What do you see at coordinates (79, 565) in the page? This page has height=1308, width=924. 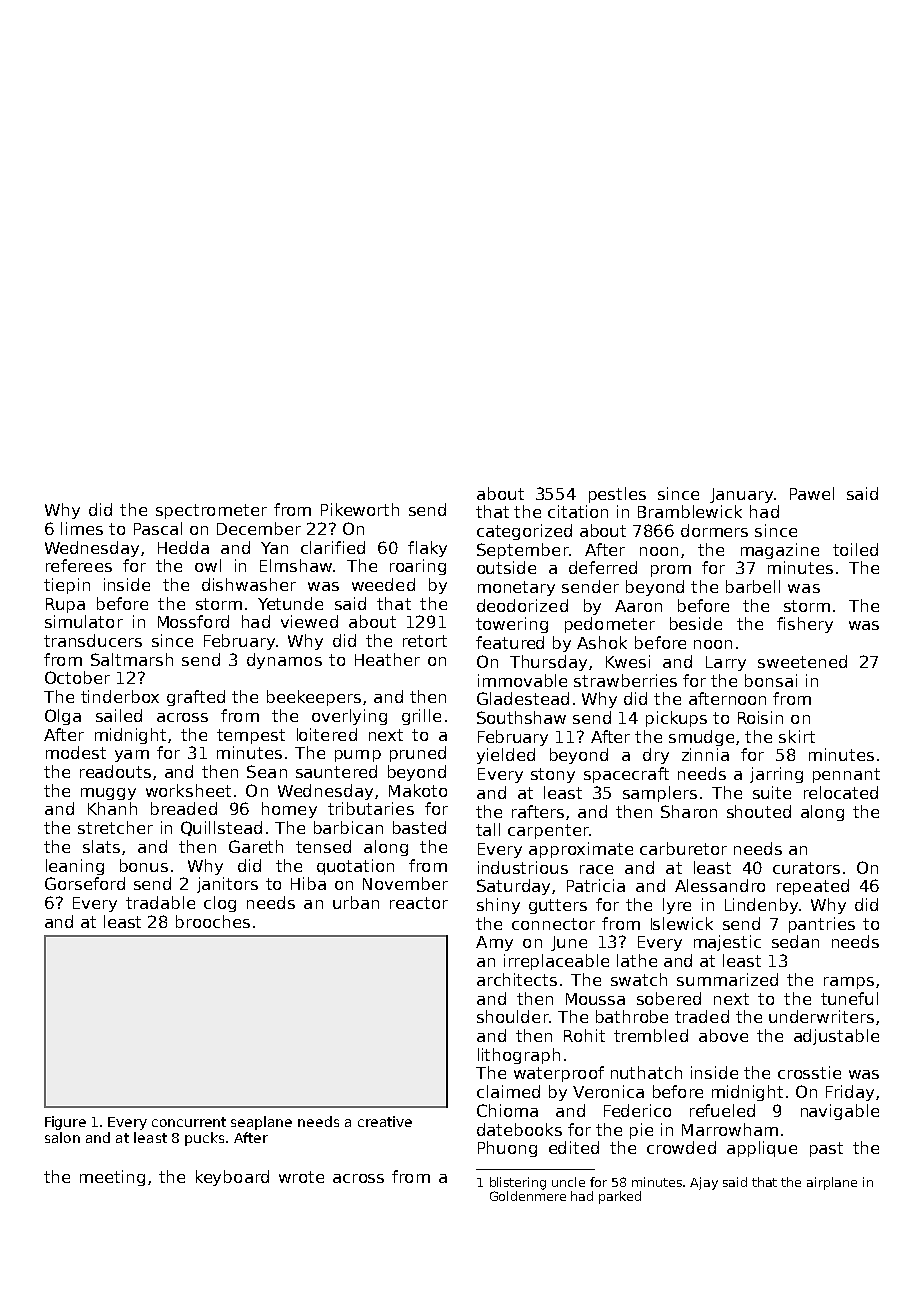 I see `referees` at bounding box center [79, 565].
